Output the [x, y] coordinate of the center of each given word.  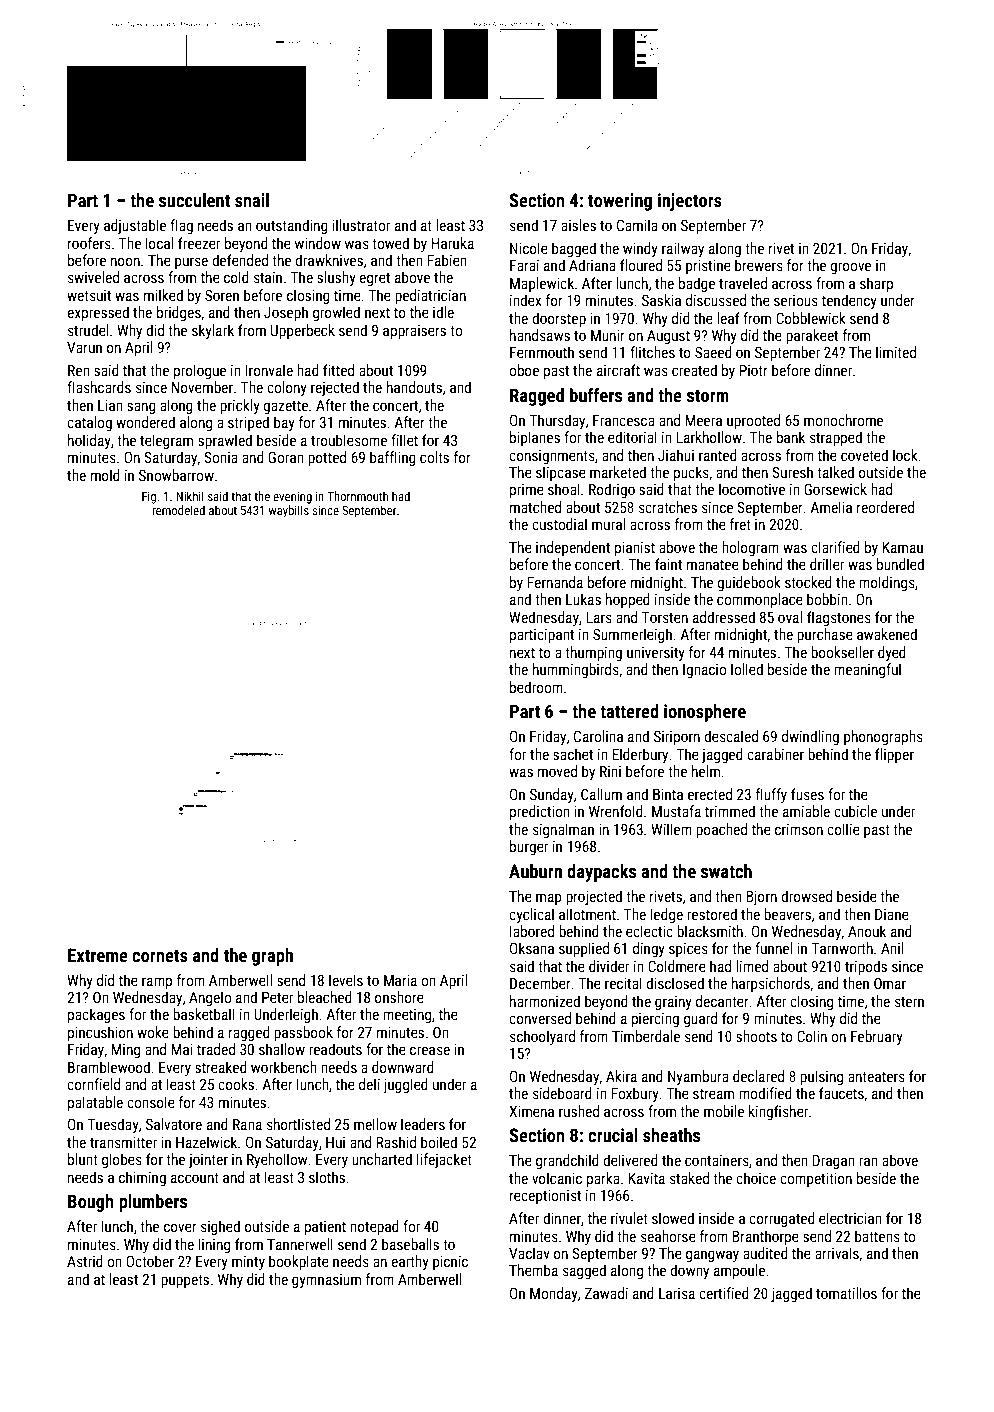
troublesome [349, 440]
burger [529, 847]
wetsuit [89, 295]
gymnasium [326, 1281]
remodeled [178, 510]
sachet [573, 754]
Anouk [867, 931]
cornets [160, 956]
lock [905, 455]
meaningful [867, 670]
